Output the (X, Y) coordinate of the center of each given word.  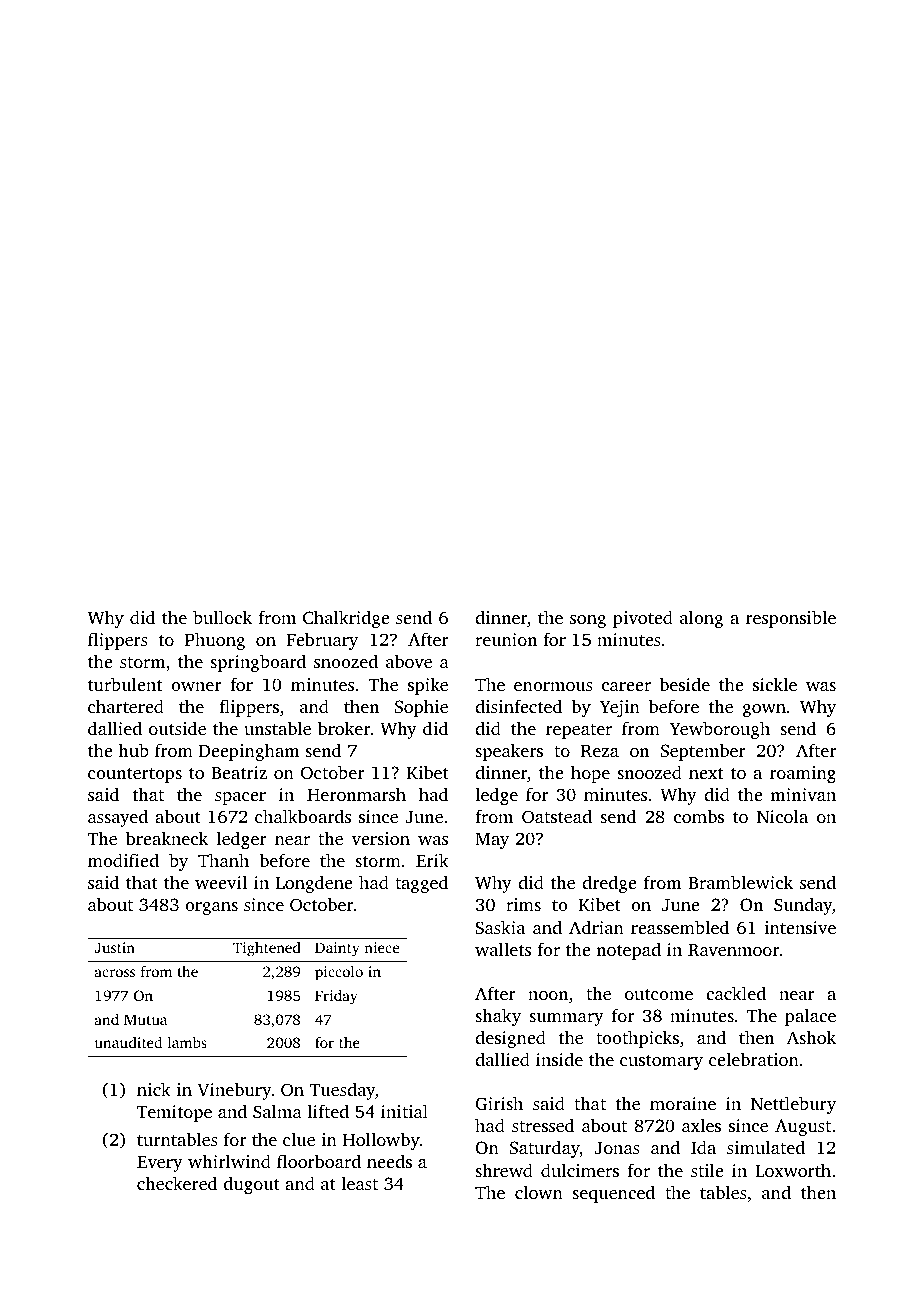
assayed (118, 818)
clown (539, 1192)
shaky (498, 1017)
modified (123, 860)
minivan (803, 794)
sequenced (613, 1194)
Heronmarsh (356, 794)
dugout (252, 1185)
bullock (222, 617)
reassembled (680, 927)
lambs (187, 1042)
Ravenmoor (733, 950)
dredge (609, 884)
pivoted (643, 619)
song (588, 621)
